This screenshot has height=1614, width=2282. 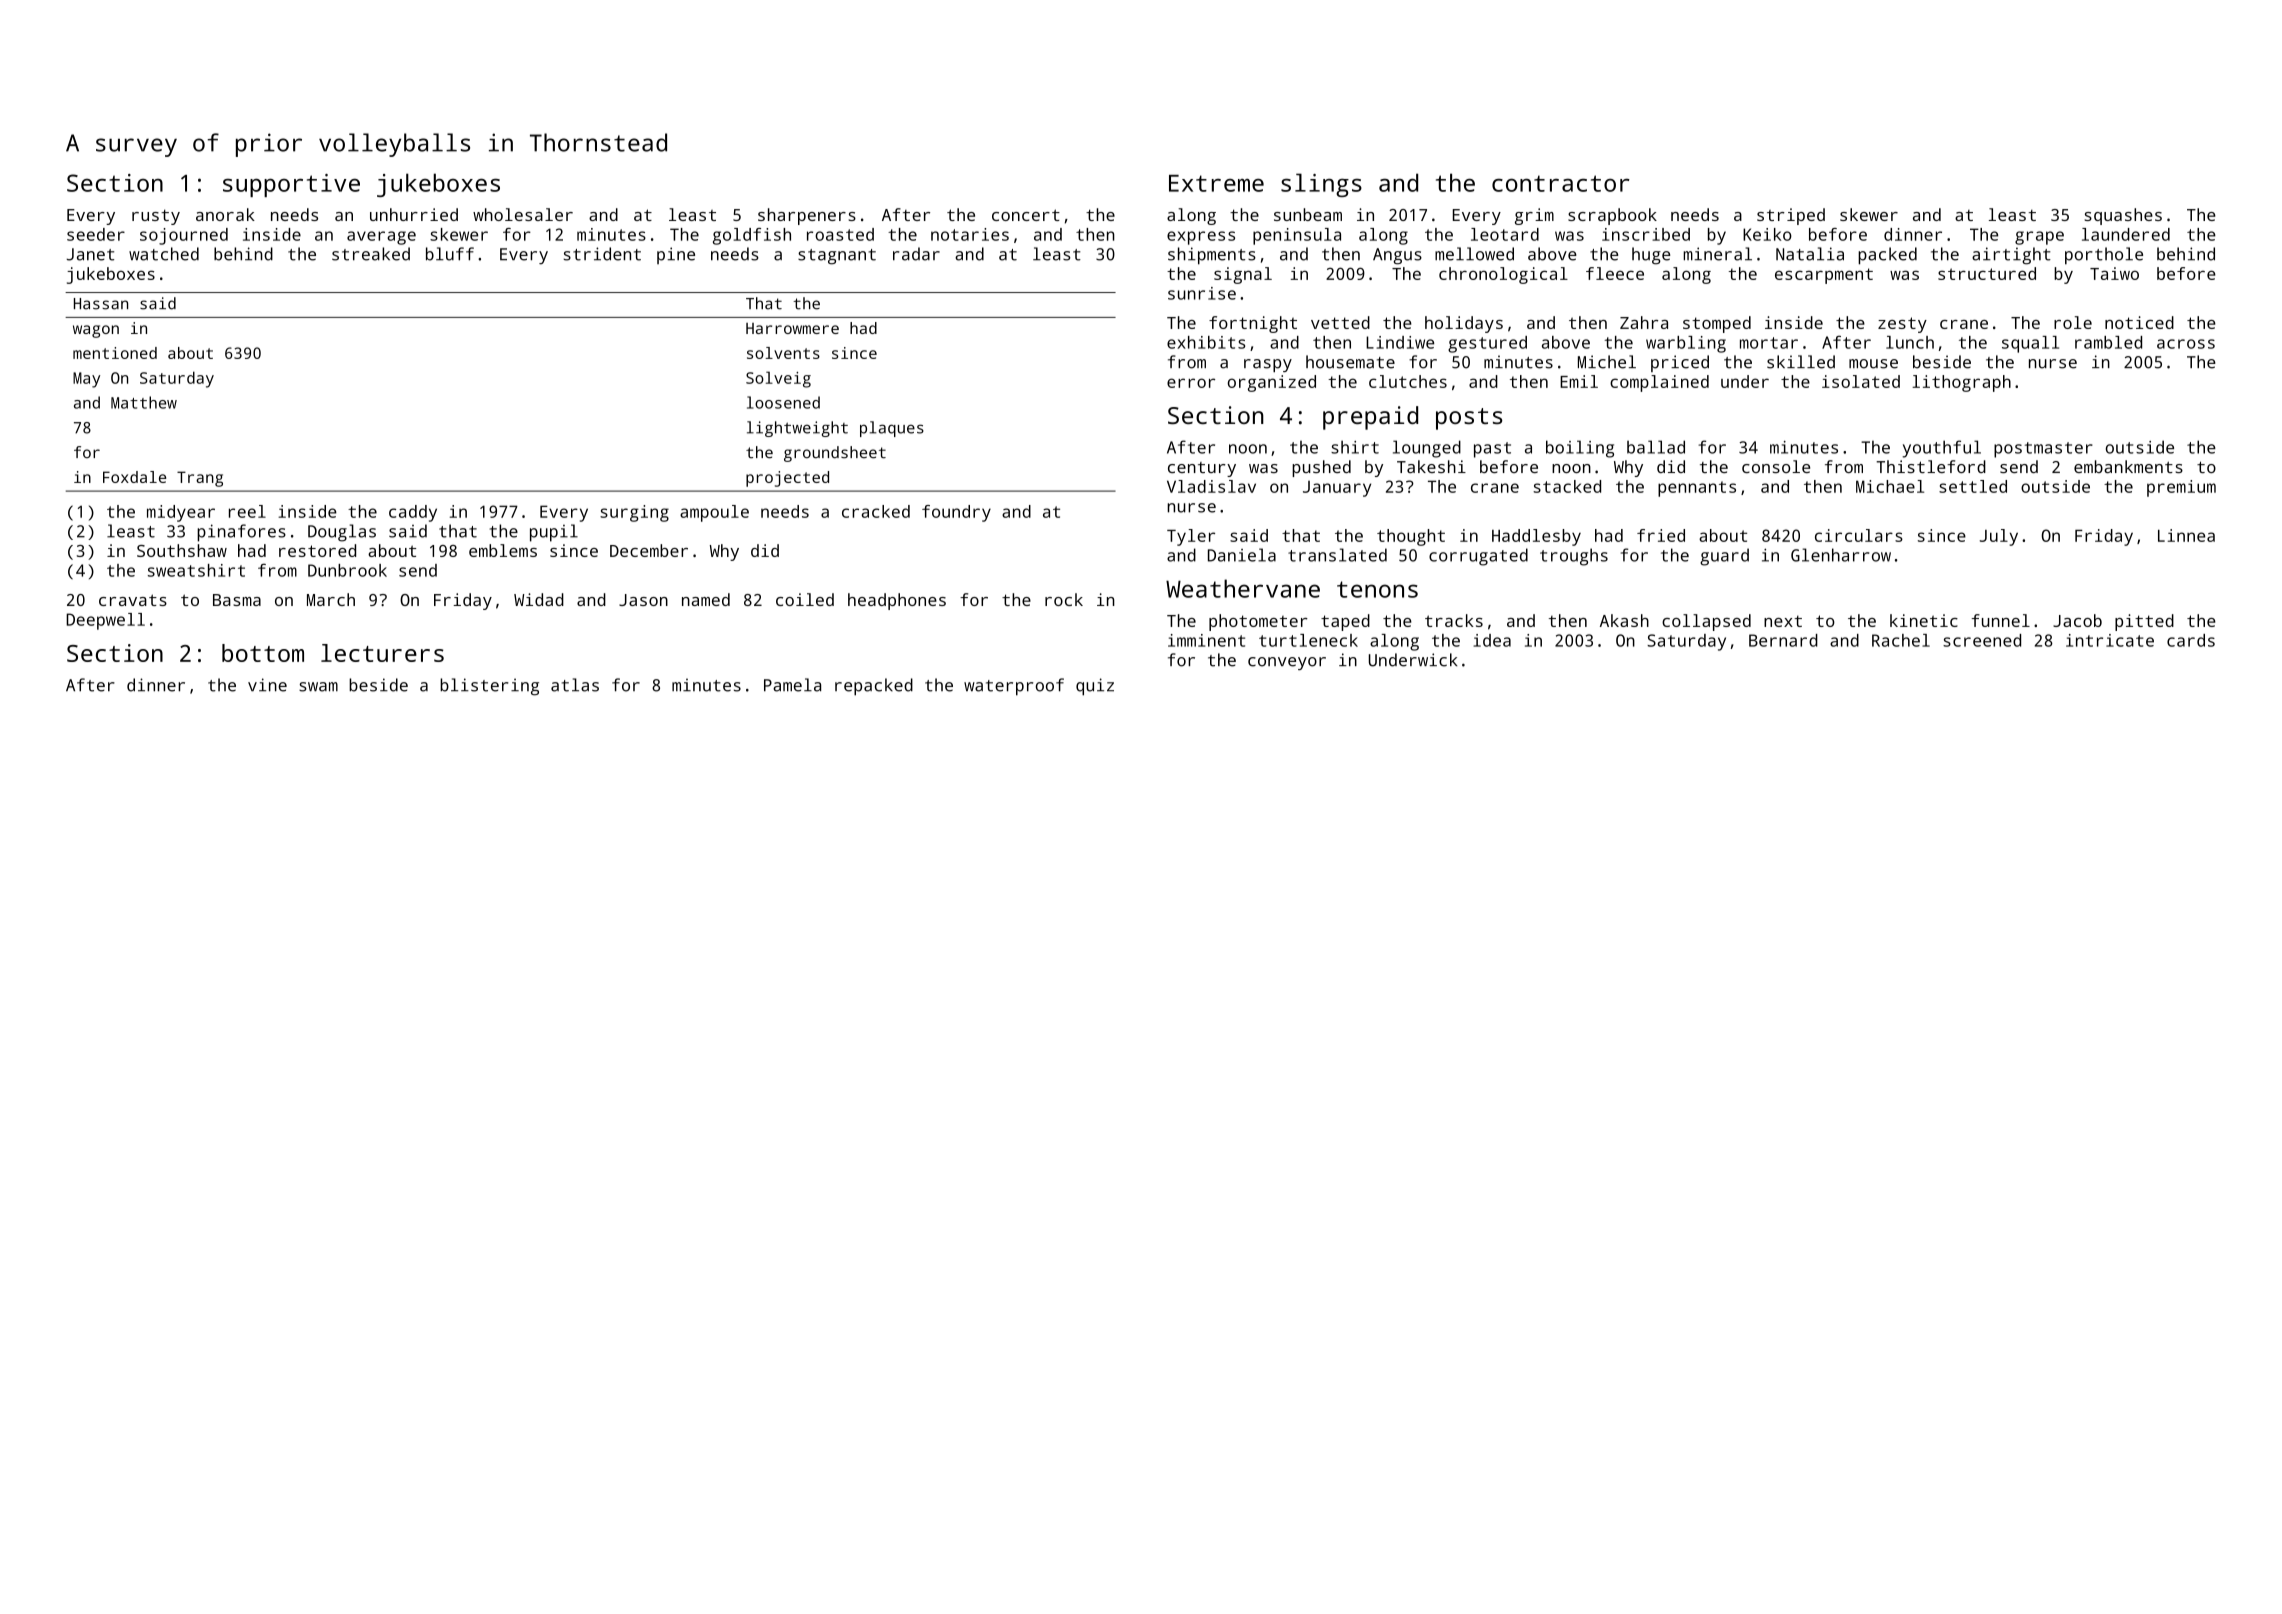 I want to click on kinetic, so click(x=1924, y=620).
